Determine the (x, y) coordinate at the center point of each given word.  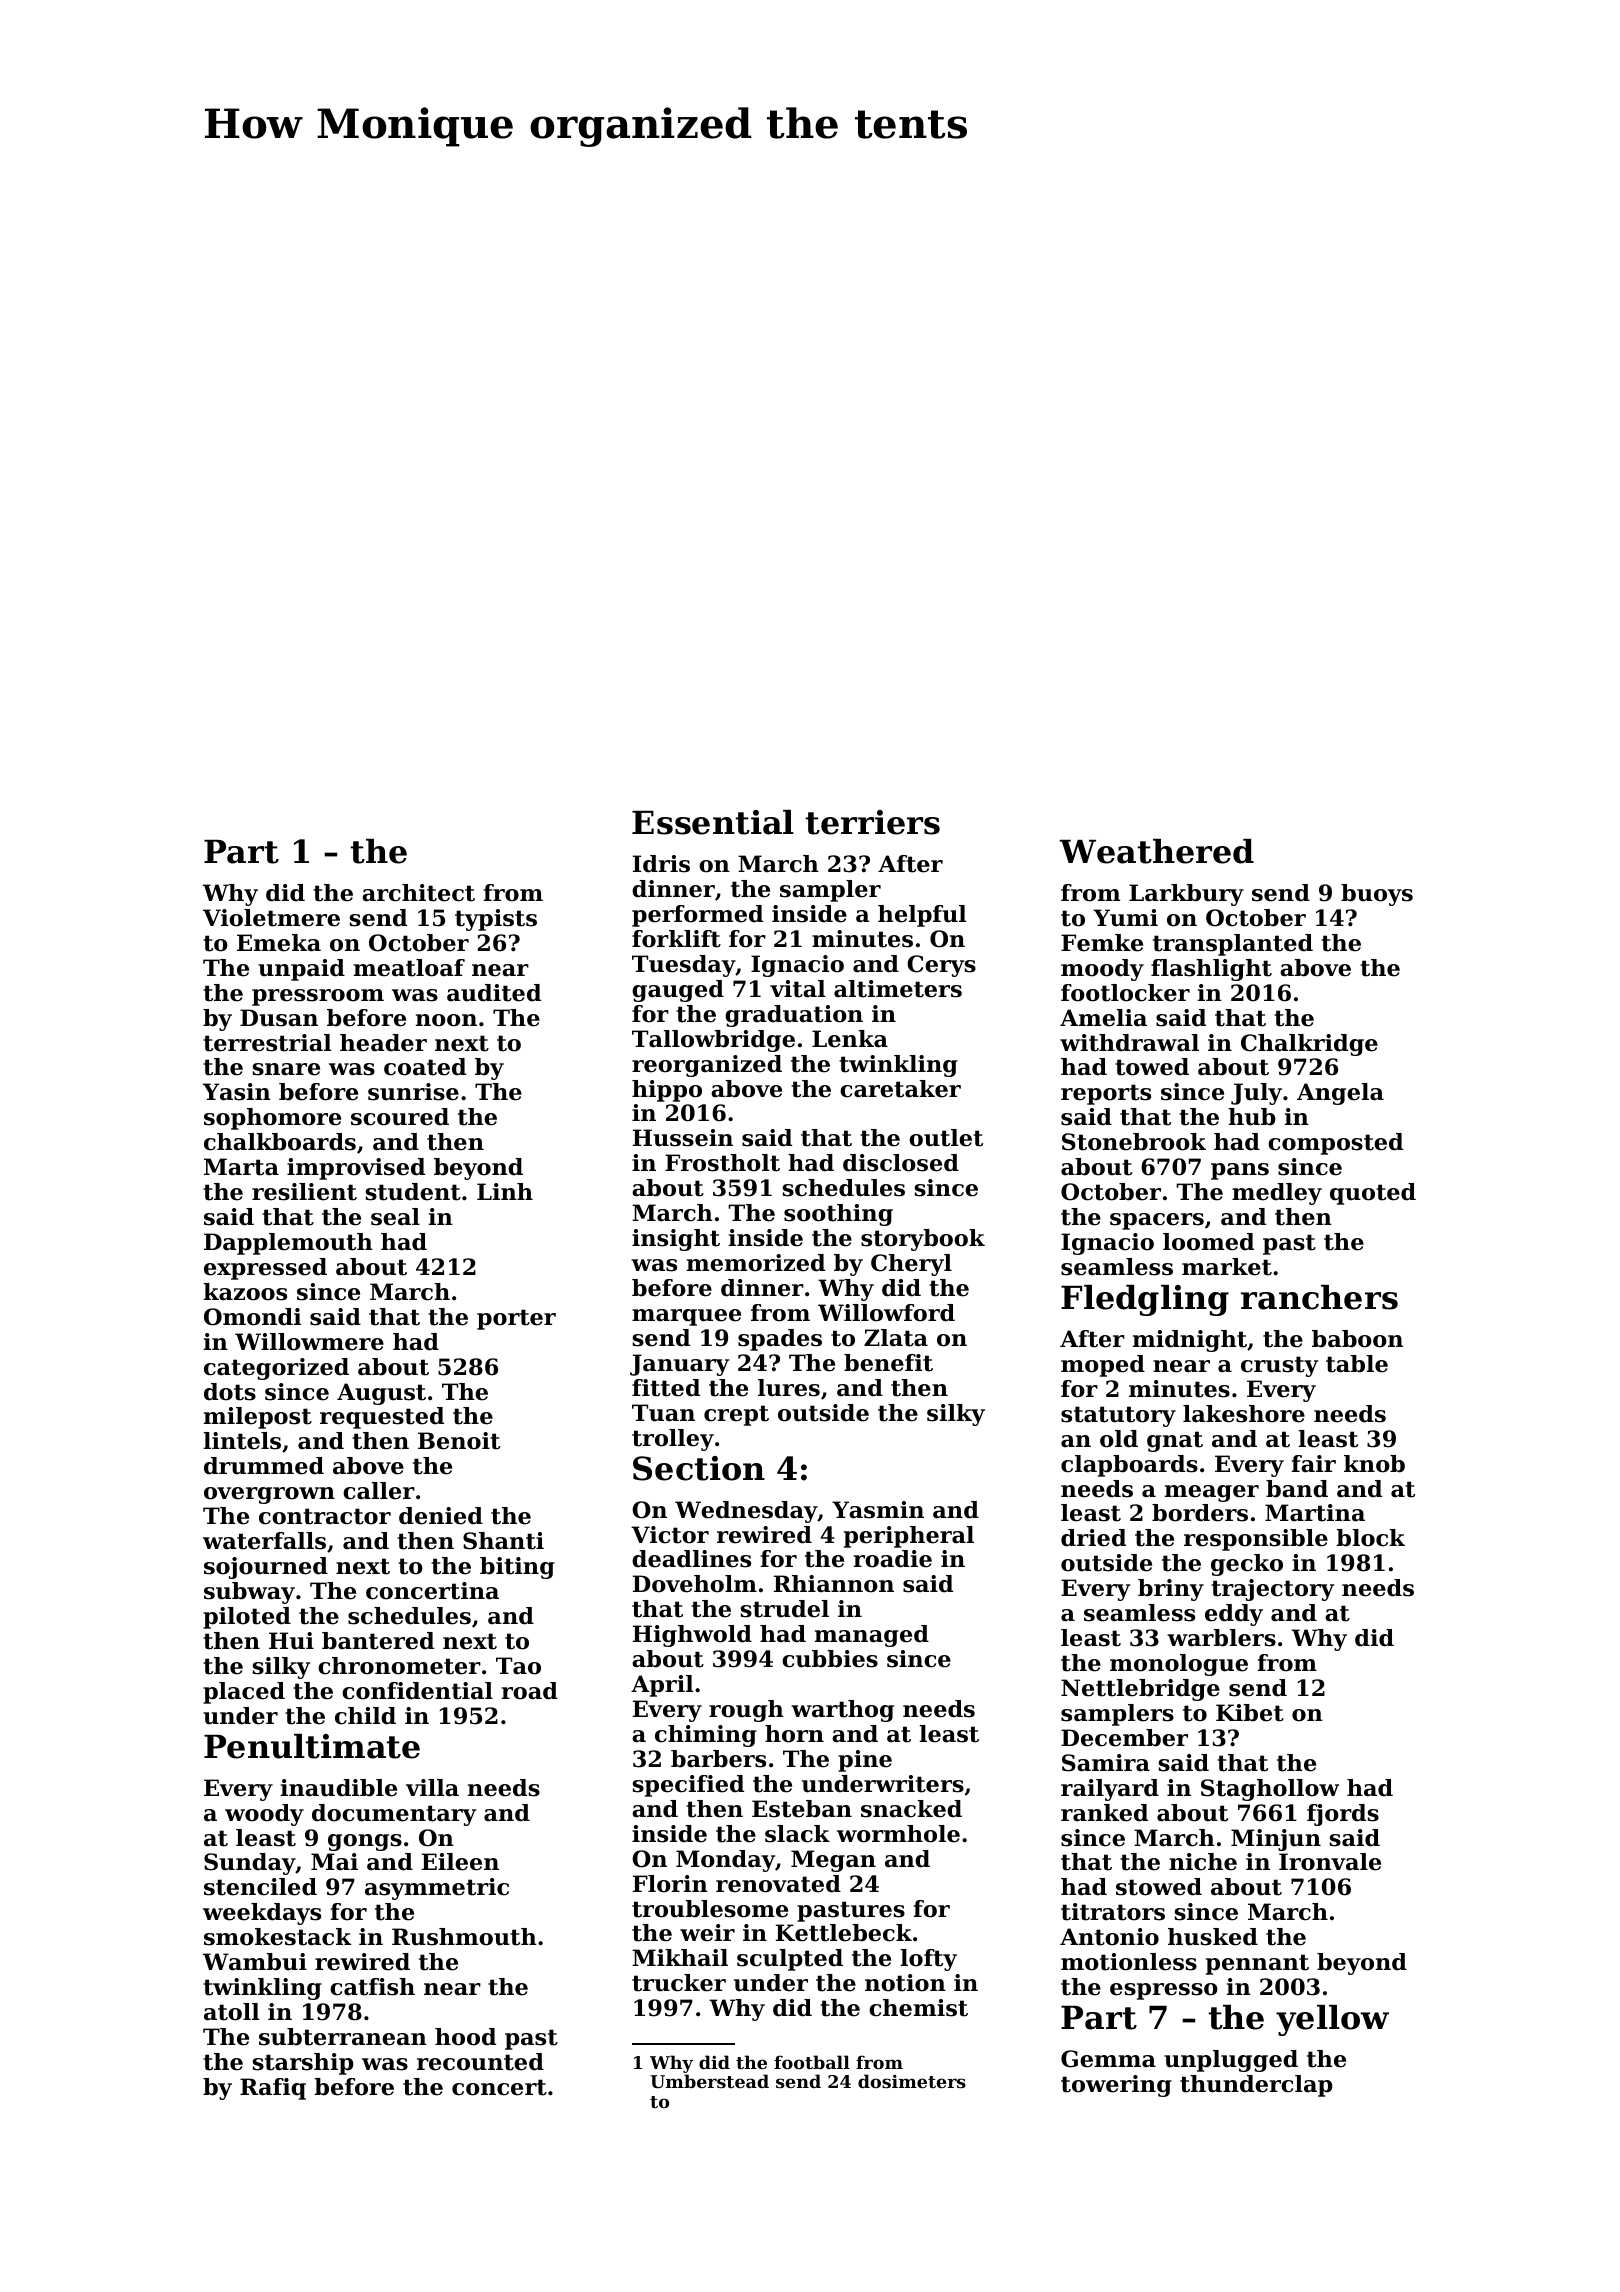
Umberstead (709, 2081)
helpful (922, 916)
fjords (1343, 1815)
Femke (1102, 943)
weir (707, 1933)
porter (516, 1319)
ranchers (1319, 1297)
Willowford (886, 1313)
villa (432, 1788)
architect (418, 893)
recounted (480, 2062)
